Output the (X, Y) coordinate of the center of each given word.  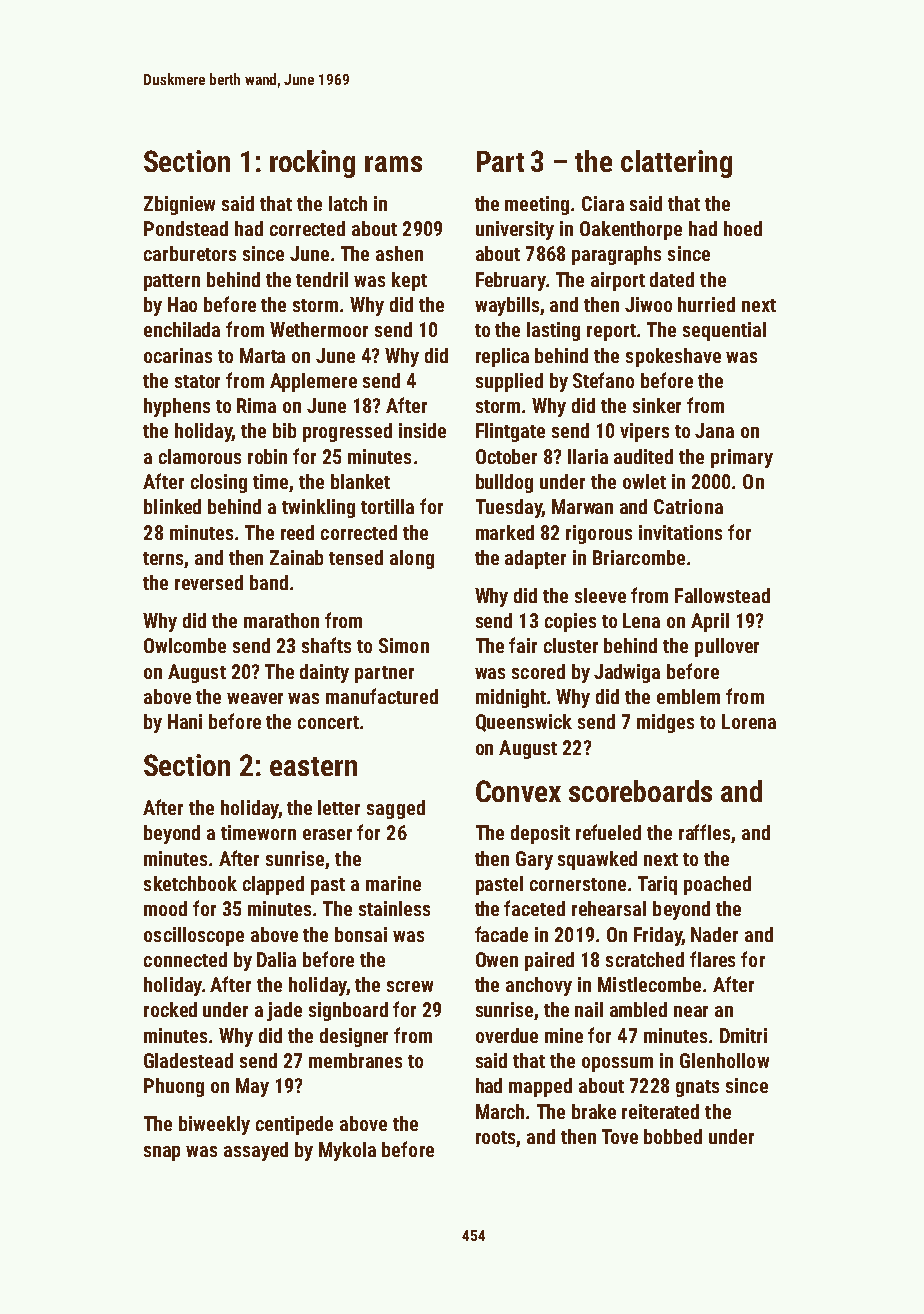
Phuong (174, 1087)
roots (496, 1139)
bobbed (673, 1136)
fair (523, 645)
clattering (676, 164)
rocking (312, 164)
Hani (185, 721)
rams (393, 164)
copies (570, 622)
